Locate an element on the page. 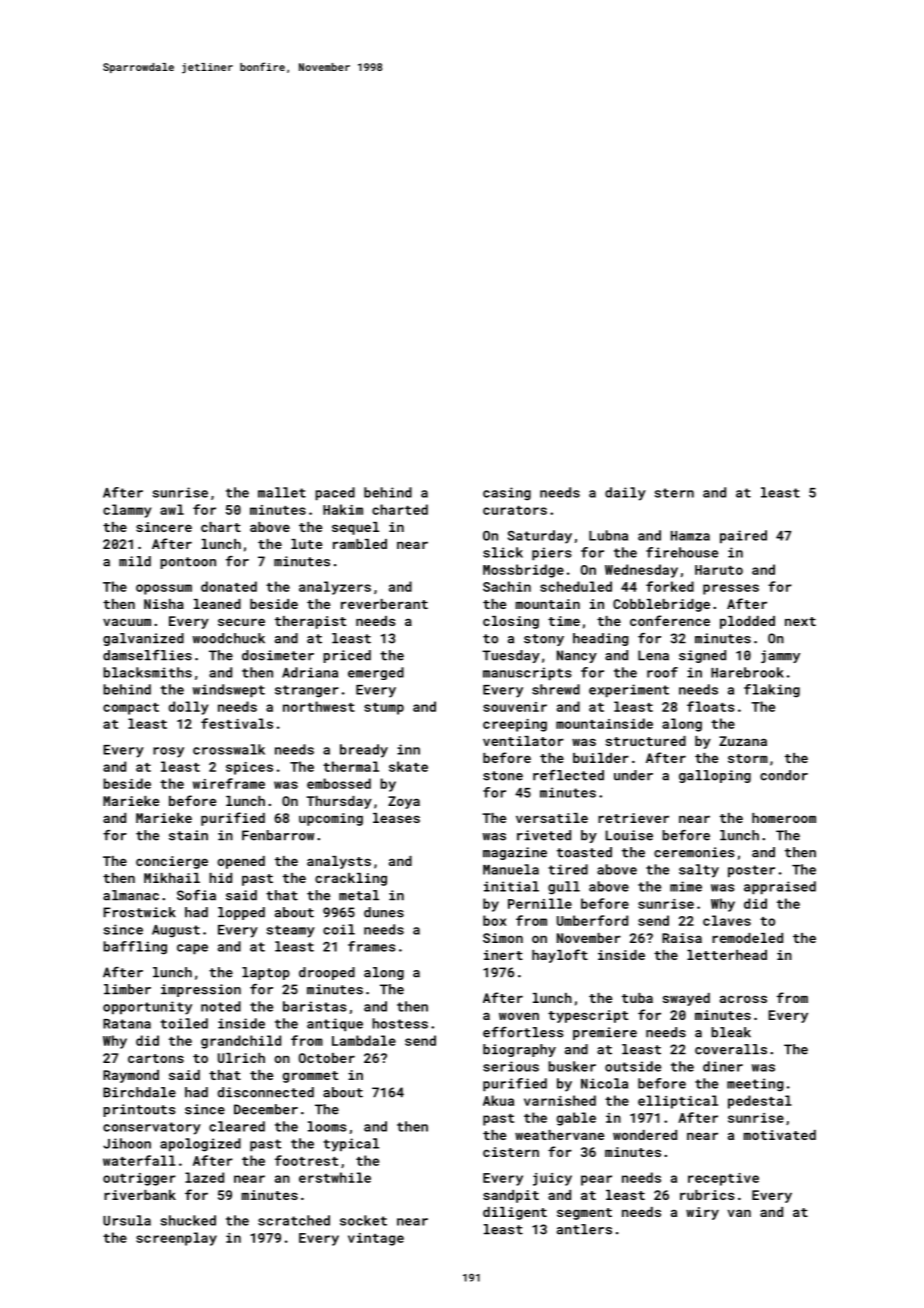 This image has height=1308, width=924. paired is located at coordinates (743, 537).
